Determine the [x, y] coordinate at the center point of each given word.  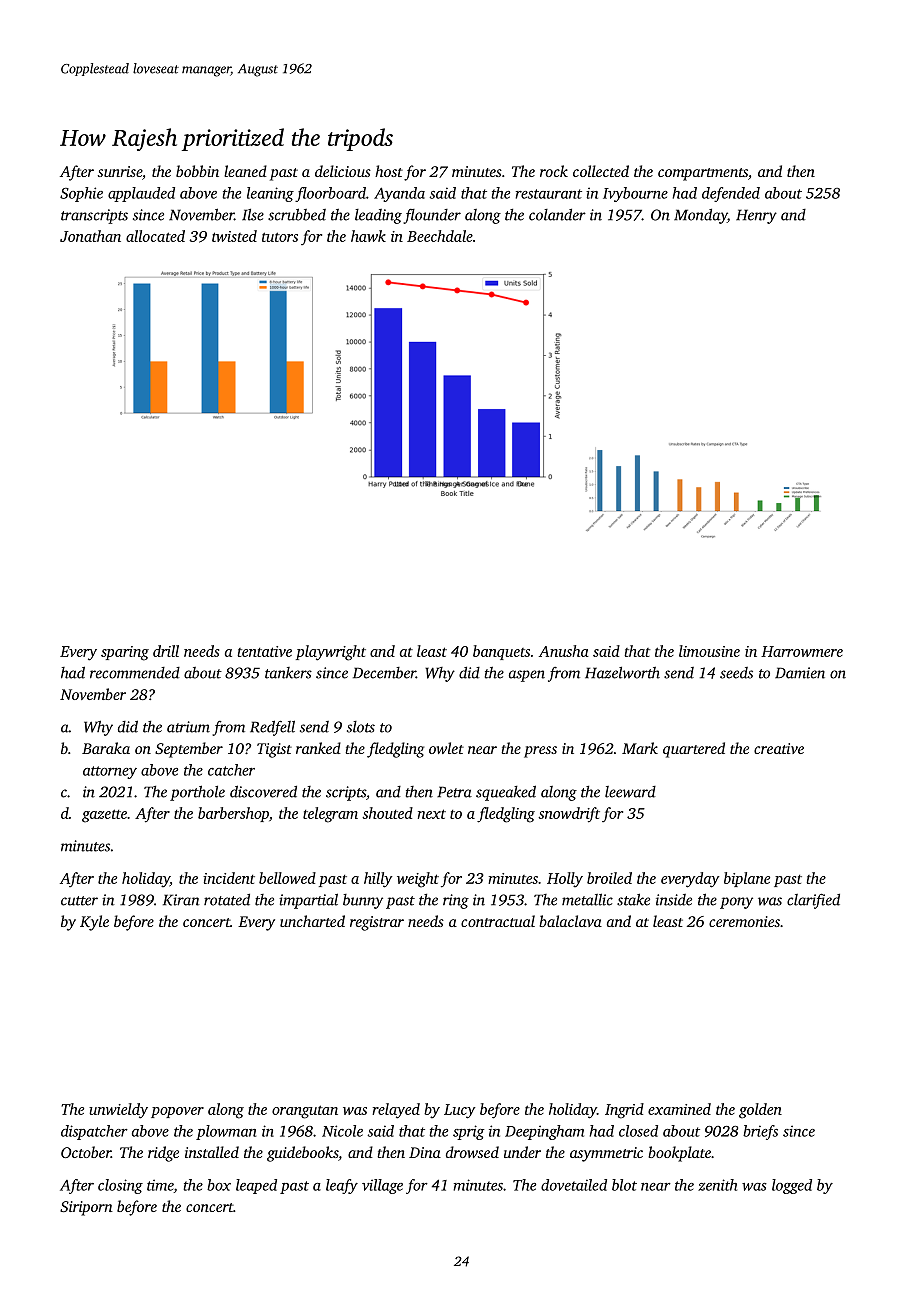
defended [731, 194]
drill [166, 651]
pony [736, 903]
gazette [104, 816]
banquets [501, 652]
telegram [330, 815]
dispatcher [94, 1132]
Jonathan [90, 236]
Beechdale [440, 236]
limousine [709, 651]
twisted [234, 236]
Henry [756, 216]
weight [418, 880]
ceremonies [744, 921]
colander [557, 214]
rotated [227, 899]
